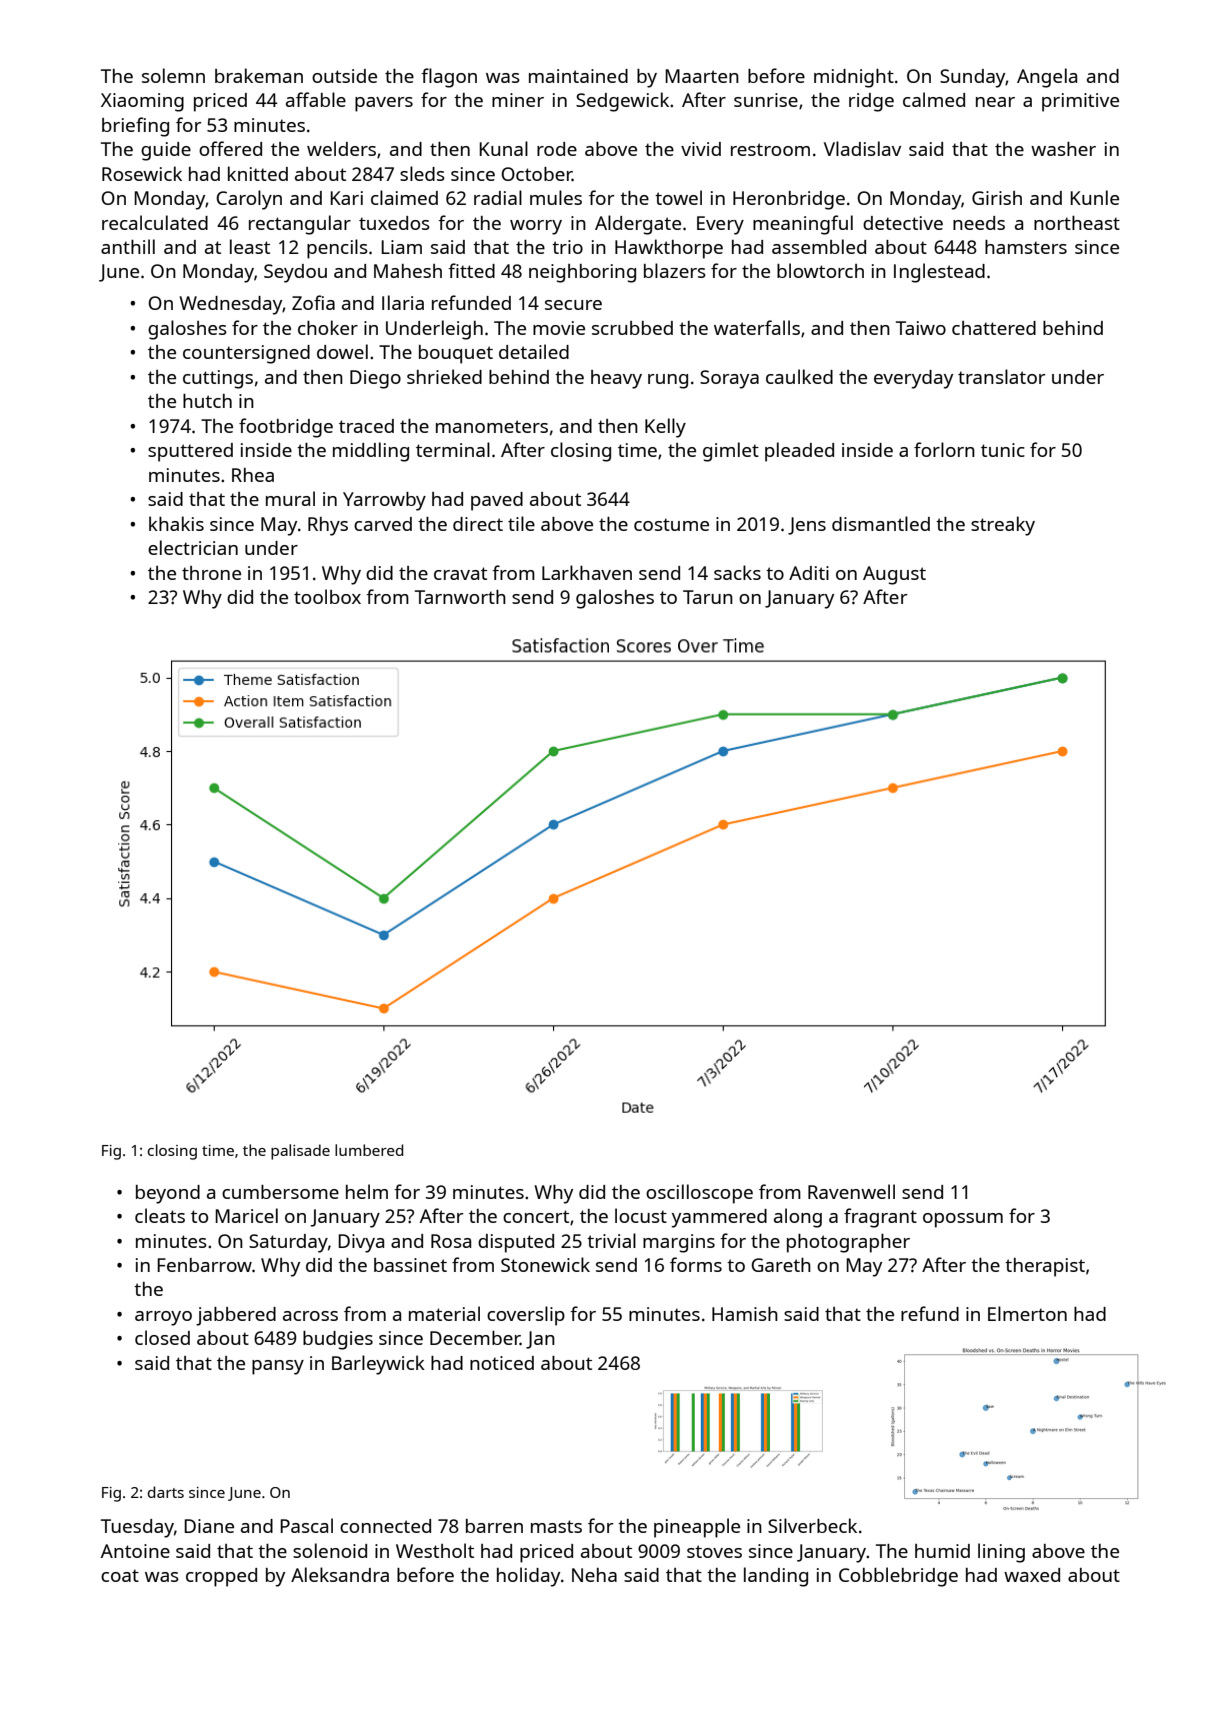 This screenshot has height=1727, width=1221. I want to click on yammered, so click(719, 1218).
